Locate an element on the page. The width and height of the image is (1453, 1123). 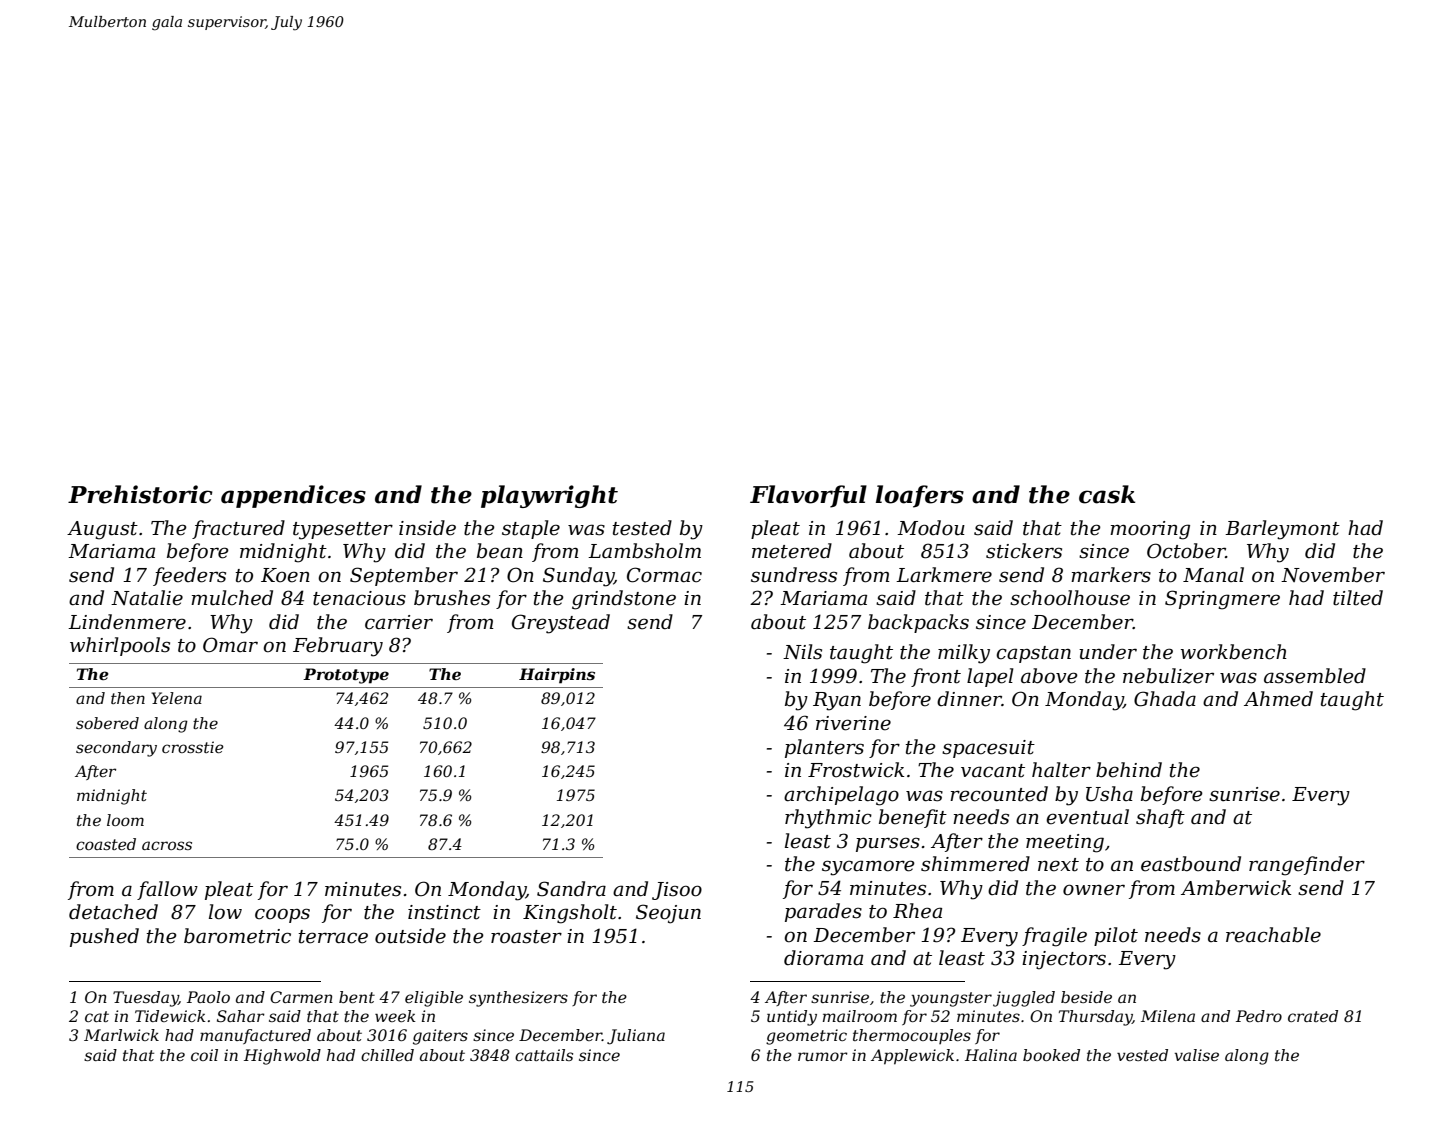
assembled is located at coordinates (1315, 676).
